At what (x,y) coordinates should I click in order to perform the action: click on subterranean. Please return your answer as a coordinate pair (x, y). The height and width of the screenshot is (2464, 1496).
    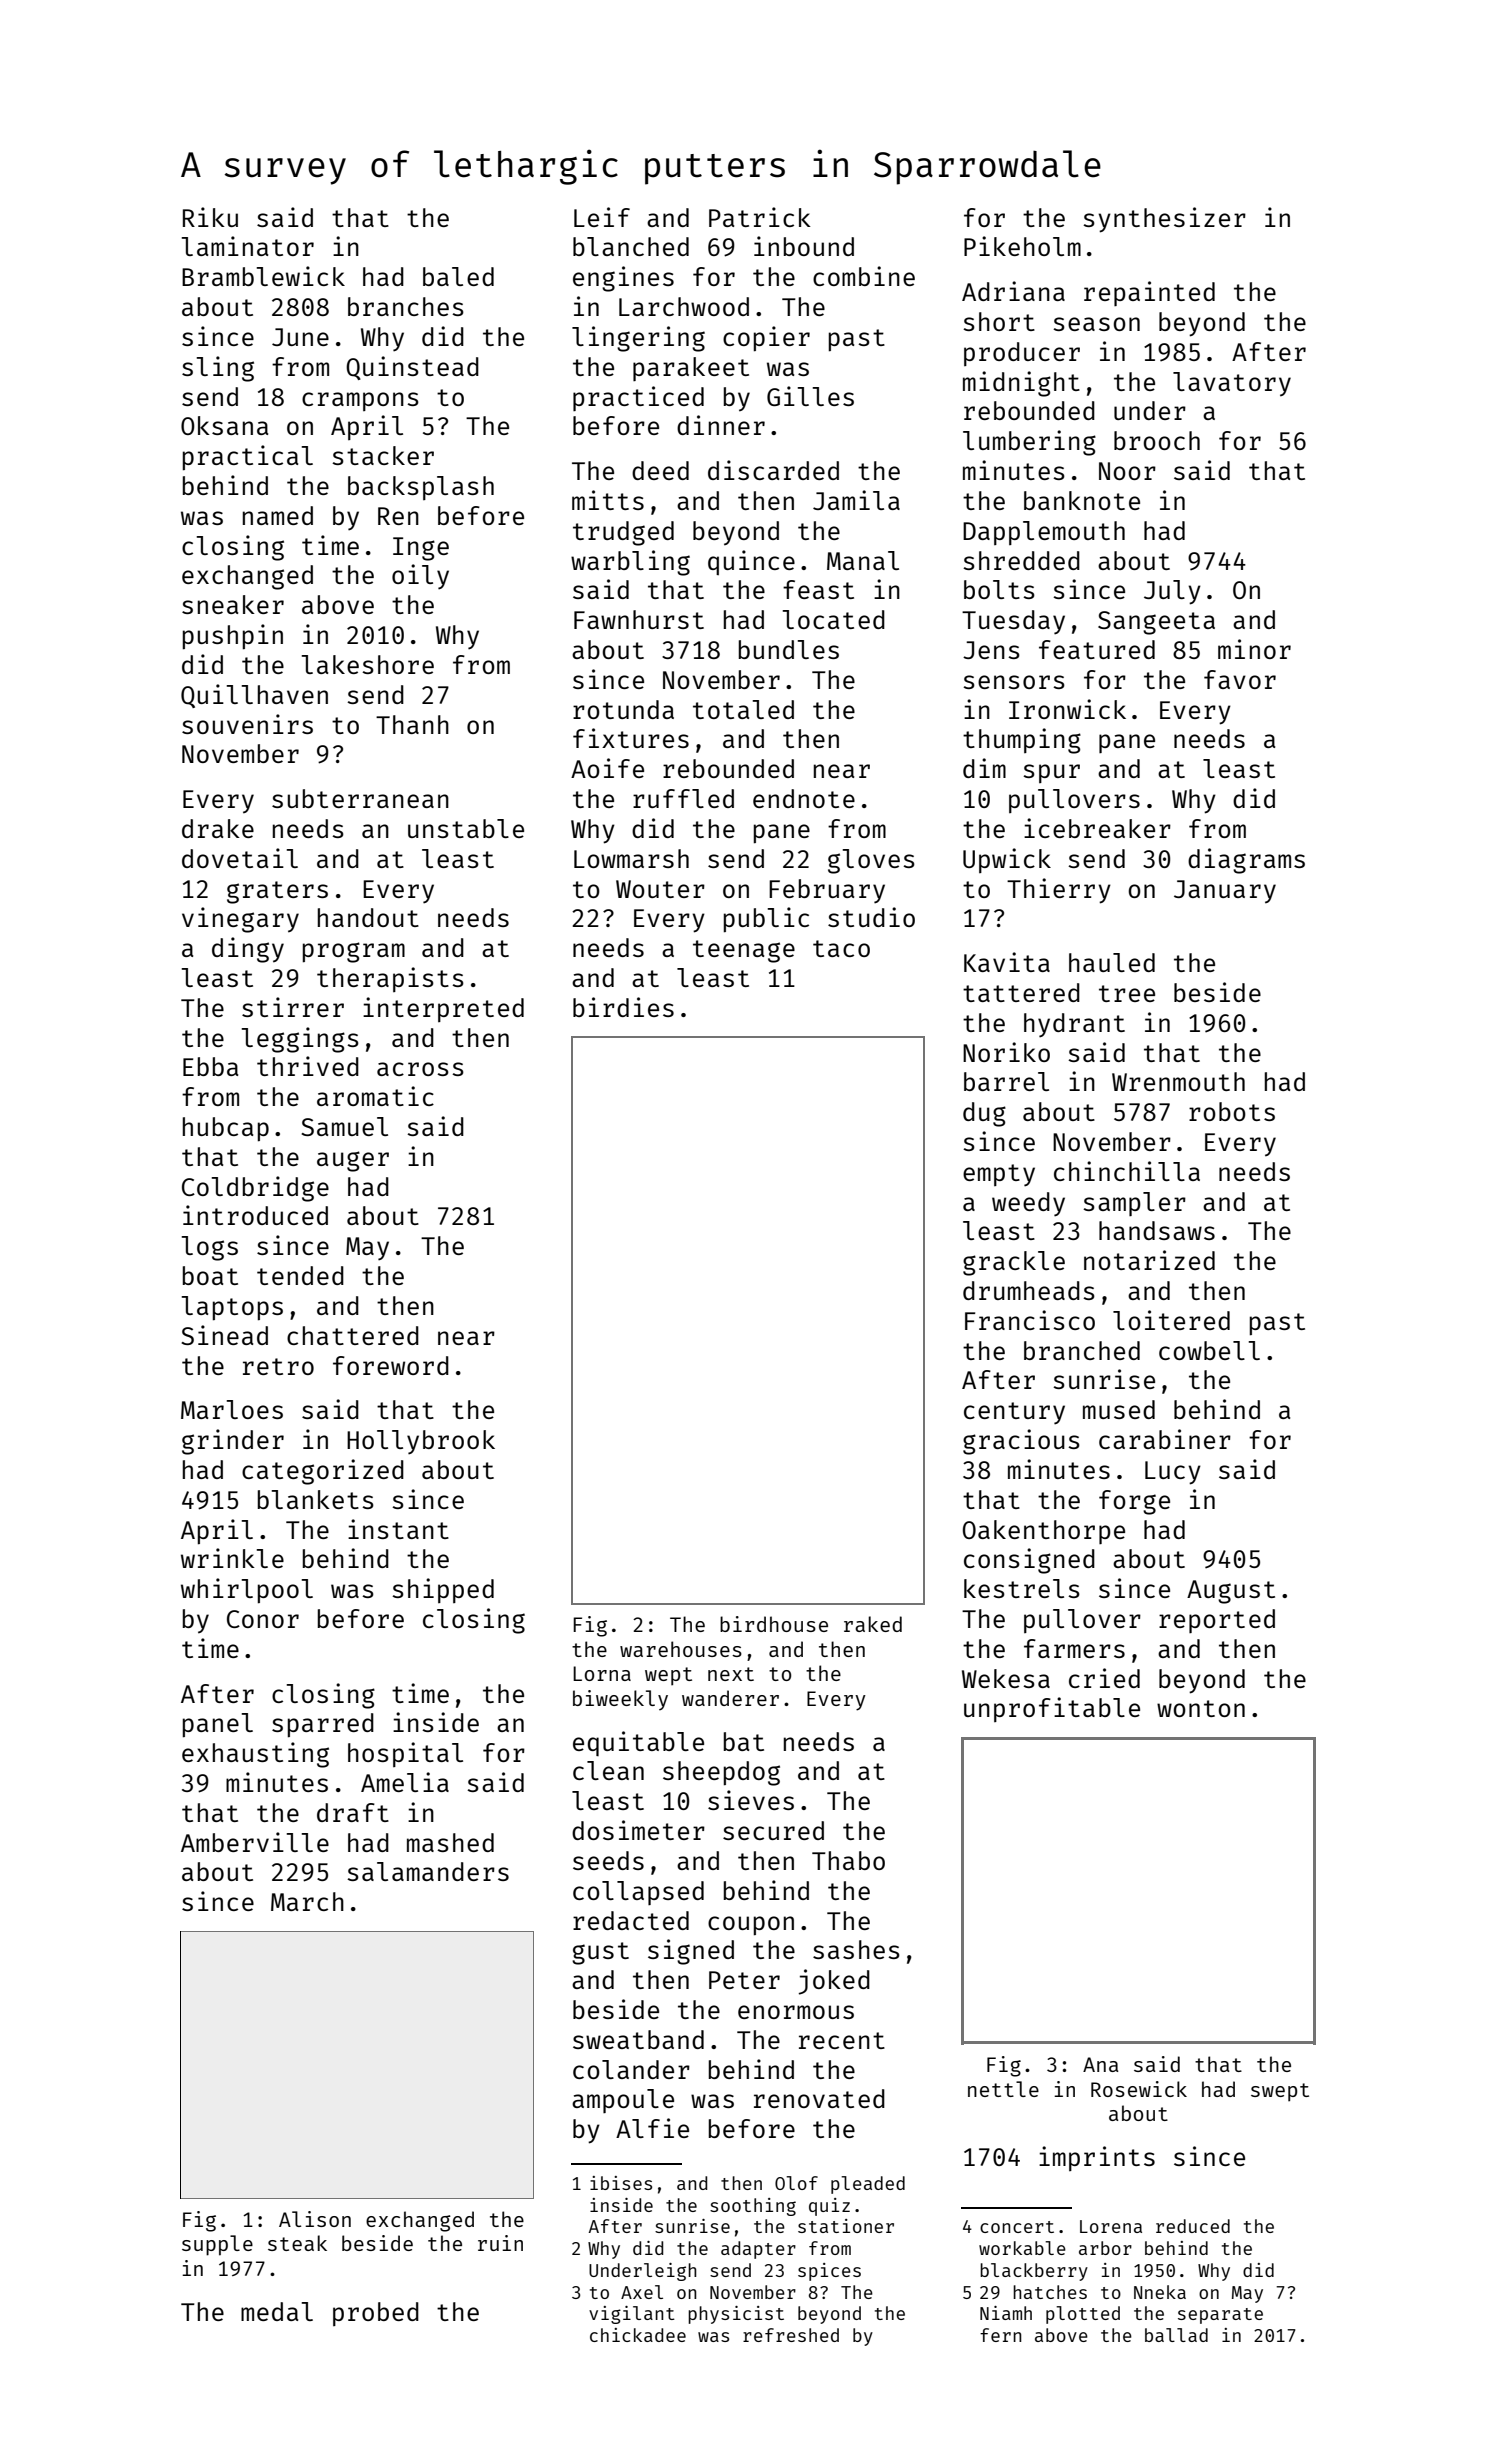
    Looking at the image, I should click on (360, 798).
